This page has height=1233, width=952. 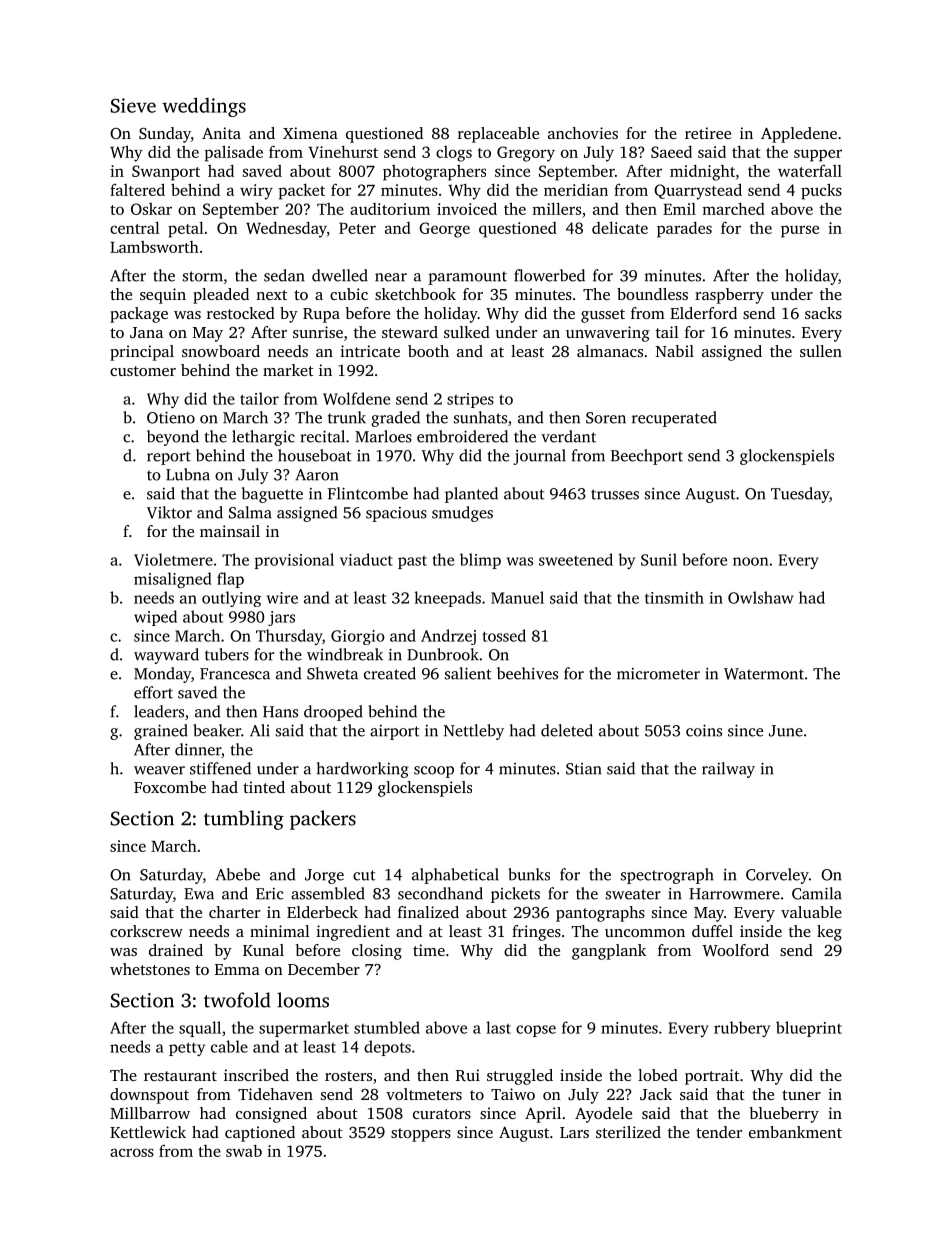 I want to click on beaker, so click(x=217, y=730).
